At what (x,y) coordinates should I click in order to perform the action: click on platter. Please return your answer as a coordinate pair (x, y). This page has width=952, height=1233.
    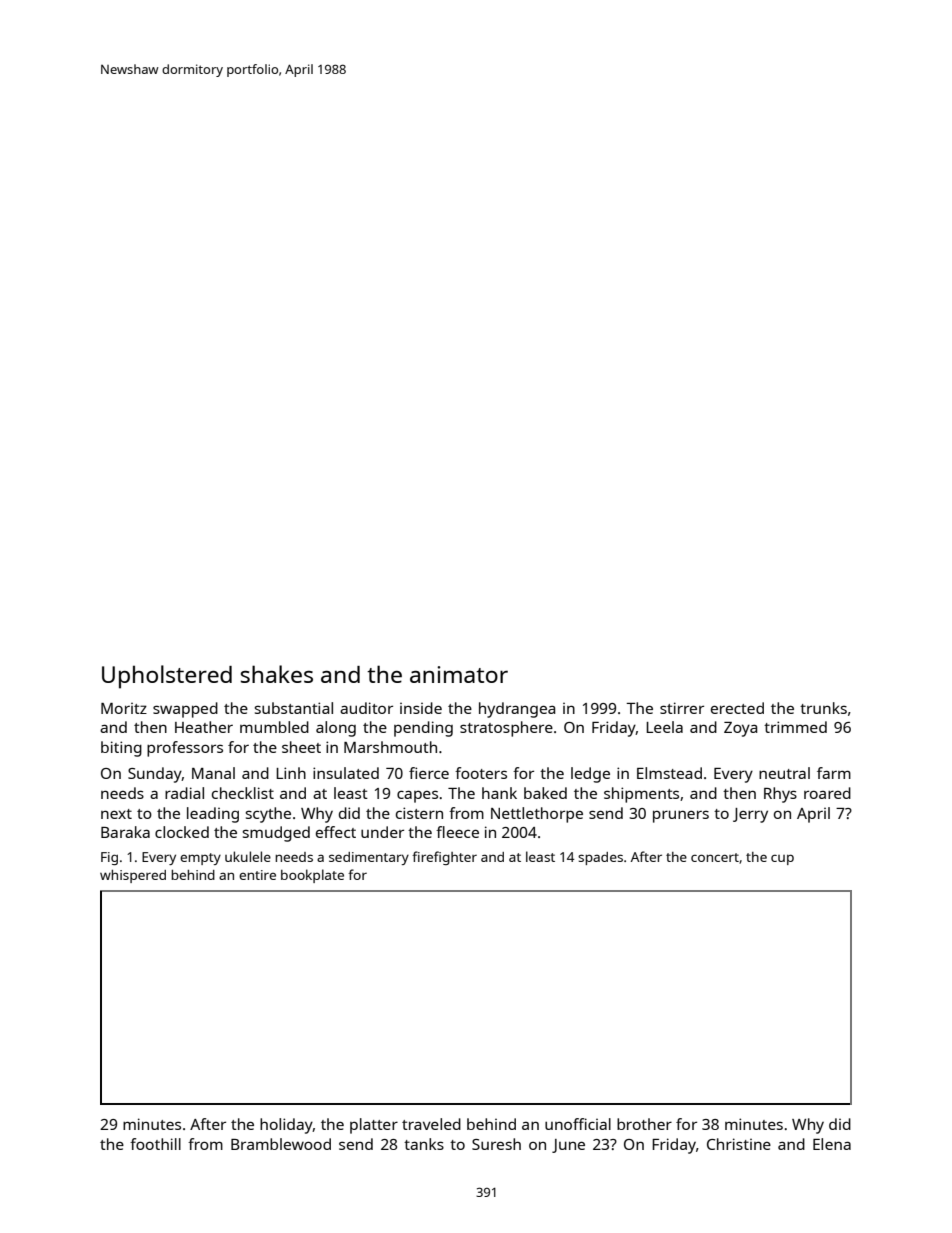
    Looking at the image, I should click on (374, 1126).
